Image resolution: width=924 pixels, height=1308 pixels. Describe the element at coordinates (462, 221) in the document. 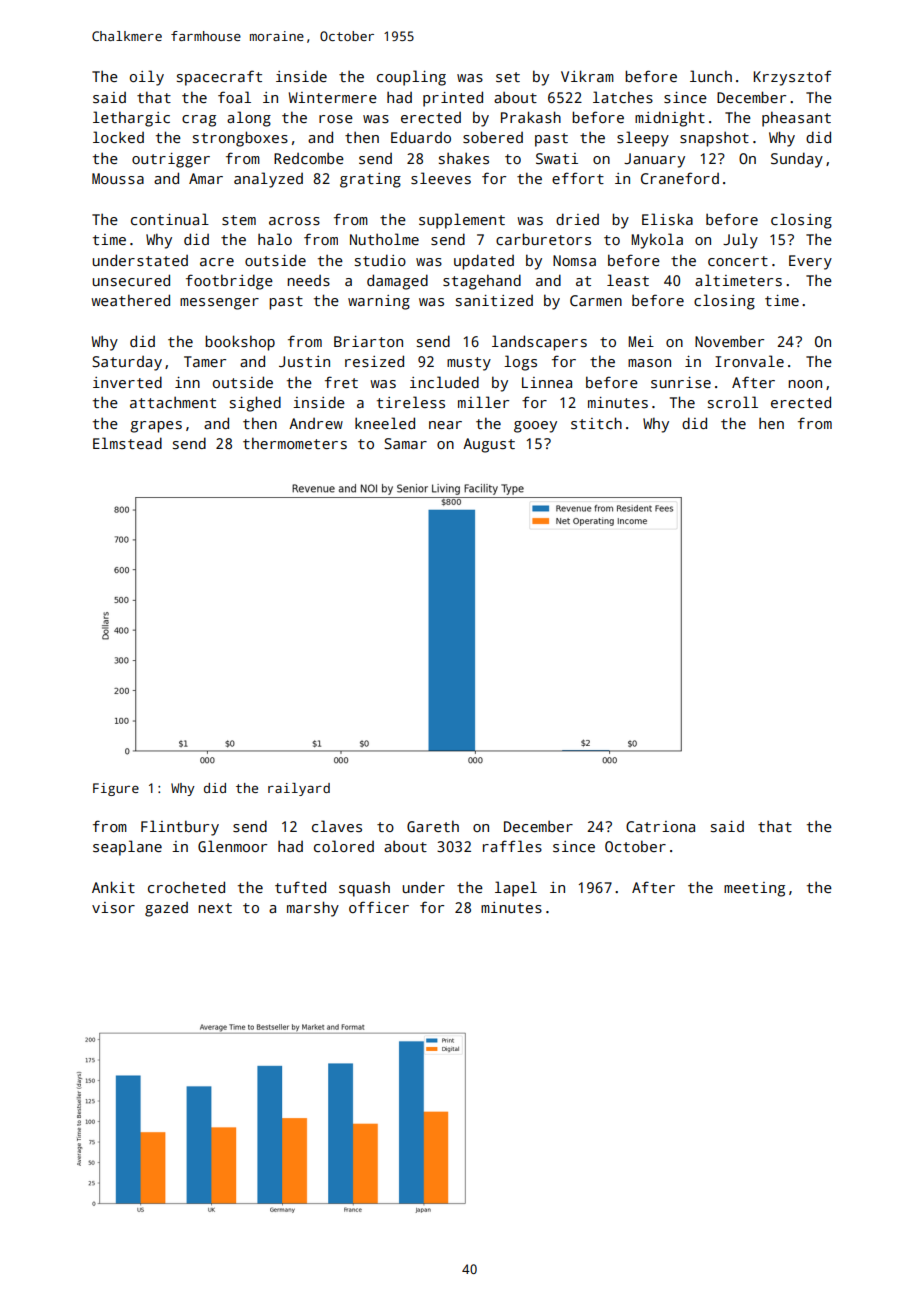

I see `supplement` at that location.
